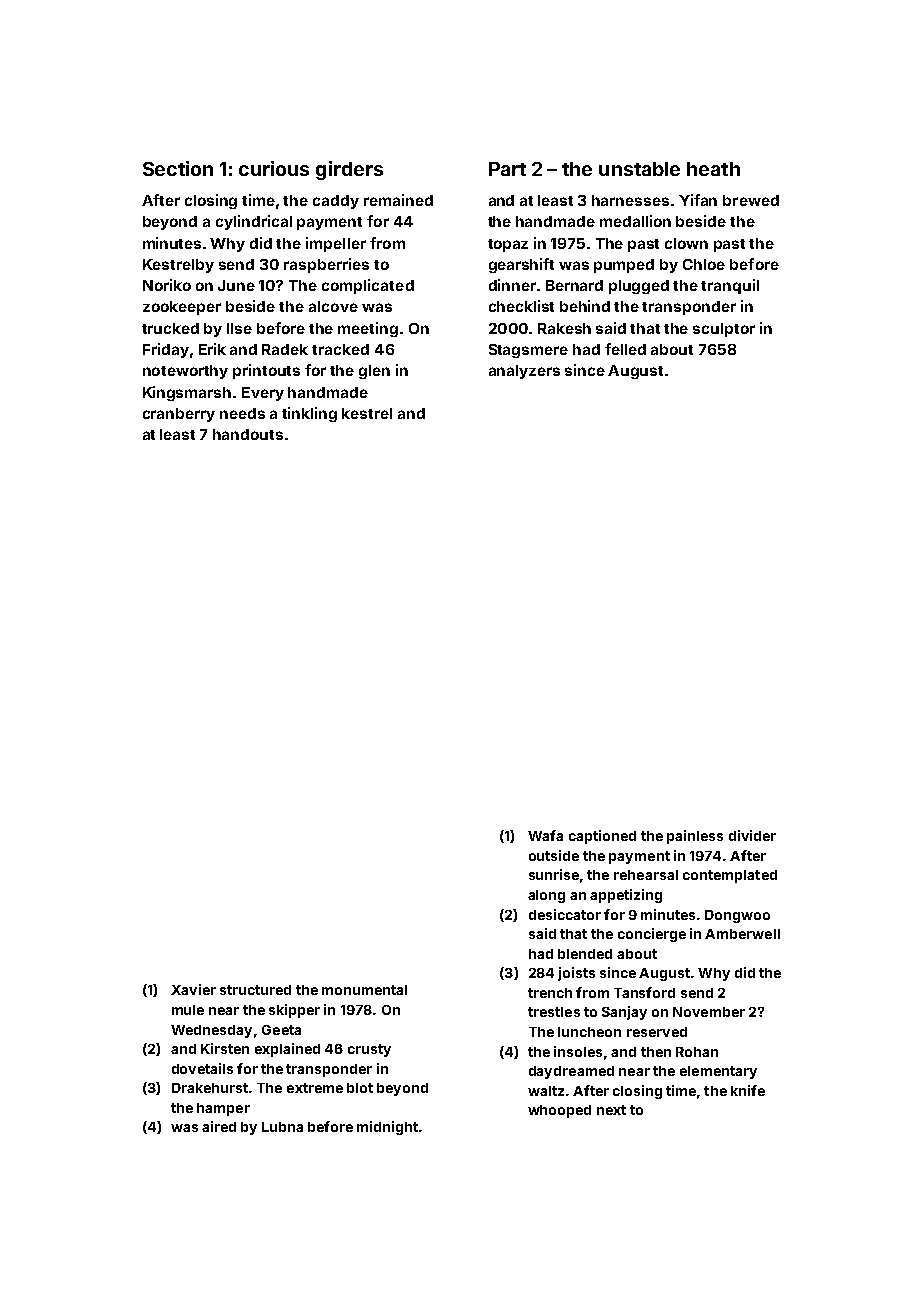  What do you see at coordinates (248, 434) in the image?
I see `handouts` at bounding box center [248, 434].
